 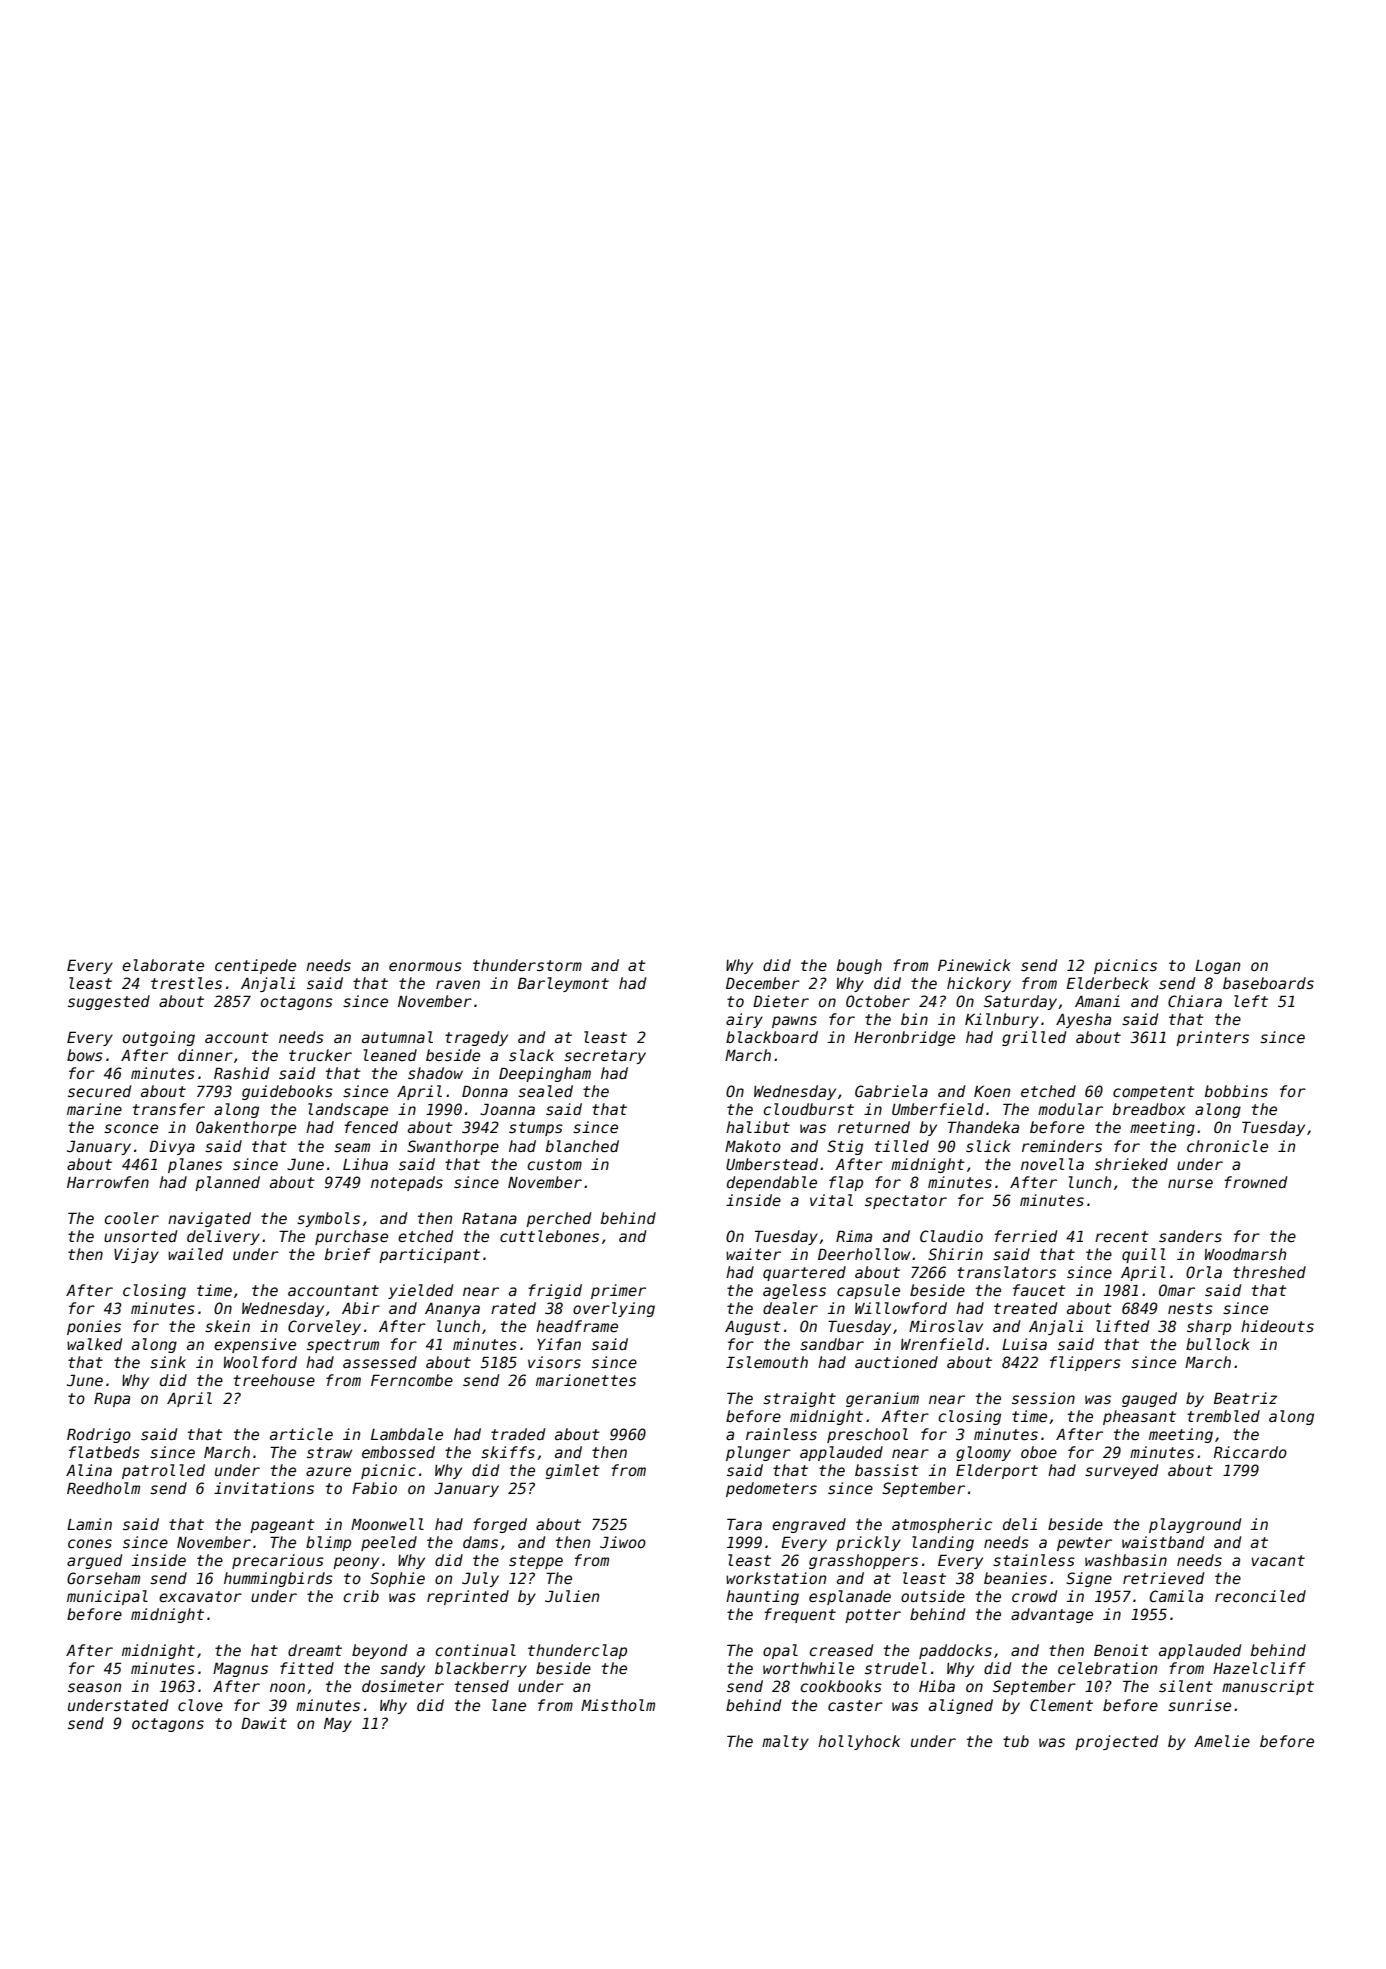 What do you see at coordinates (1034, 1038) in the document?
I see `grilled` at bounding box center [1034, 1038].
